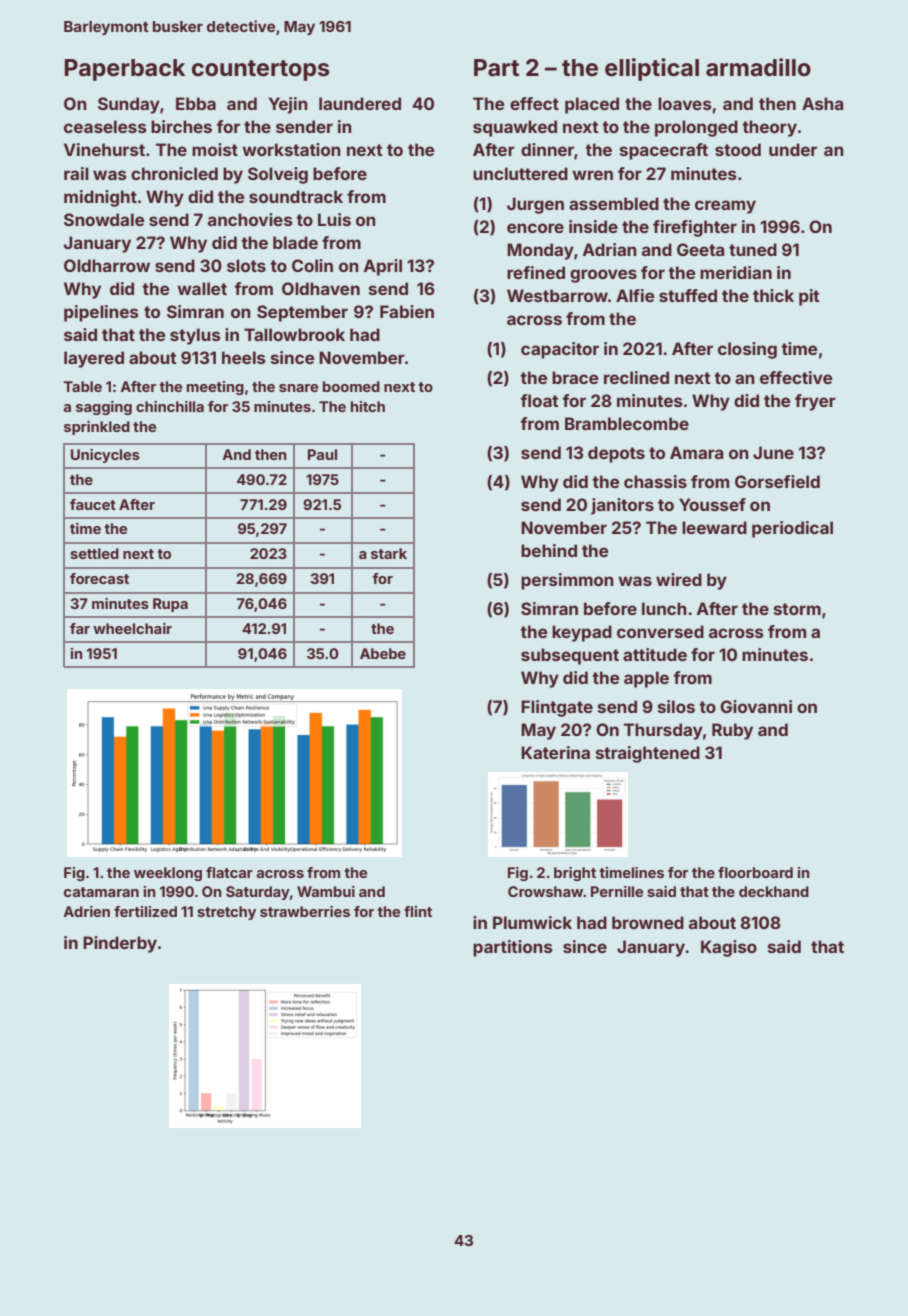 The height and width of the document is (1316, 908). I want to click on wheelchair, so click(132, 628).
